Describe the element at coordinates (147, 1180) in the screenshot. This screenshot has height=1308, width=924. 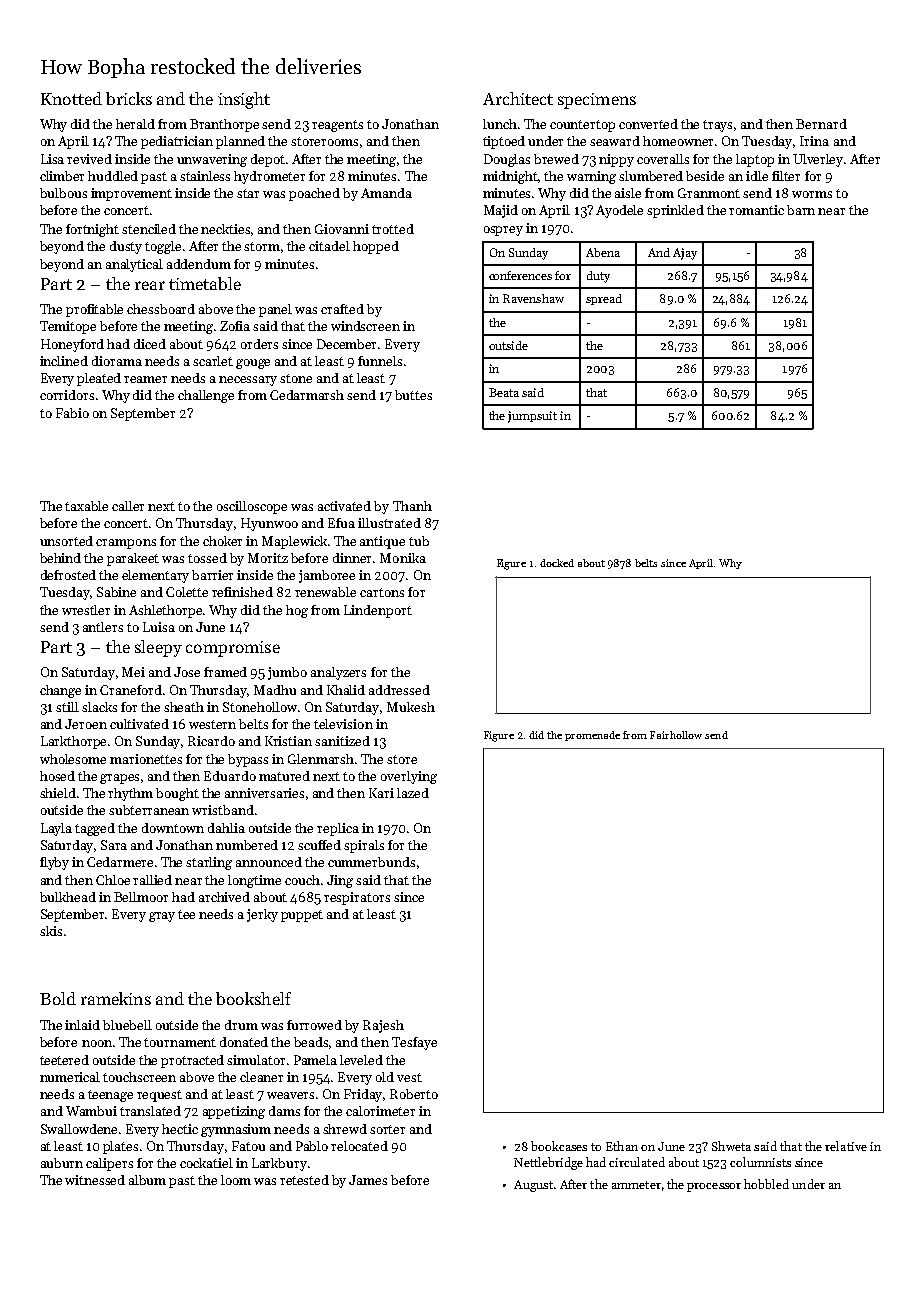
I see `album` at that location.
